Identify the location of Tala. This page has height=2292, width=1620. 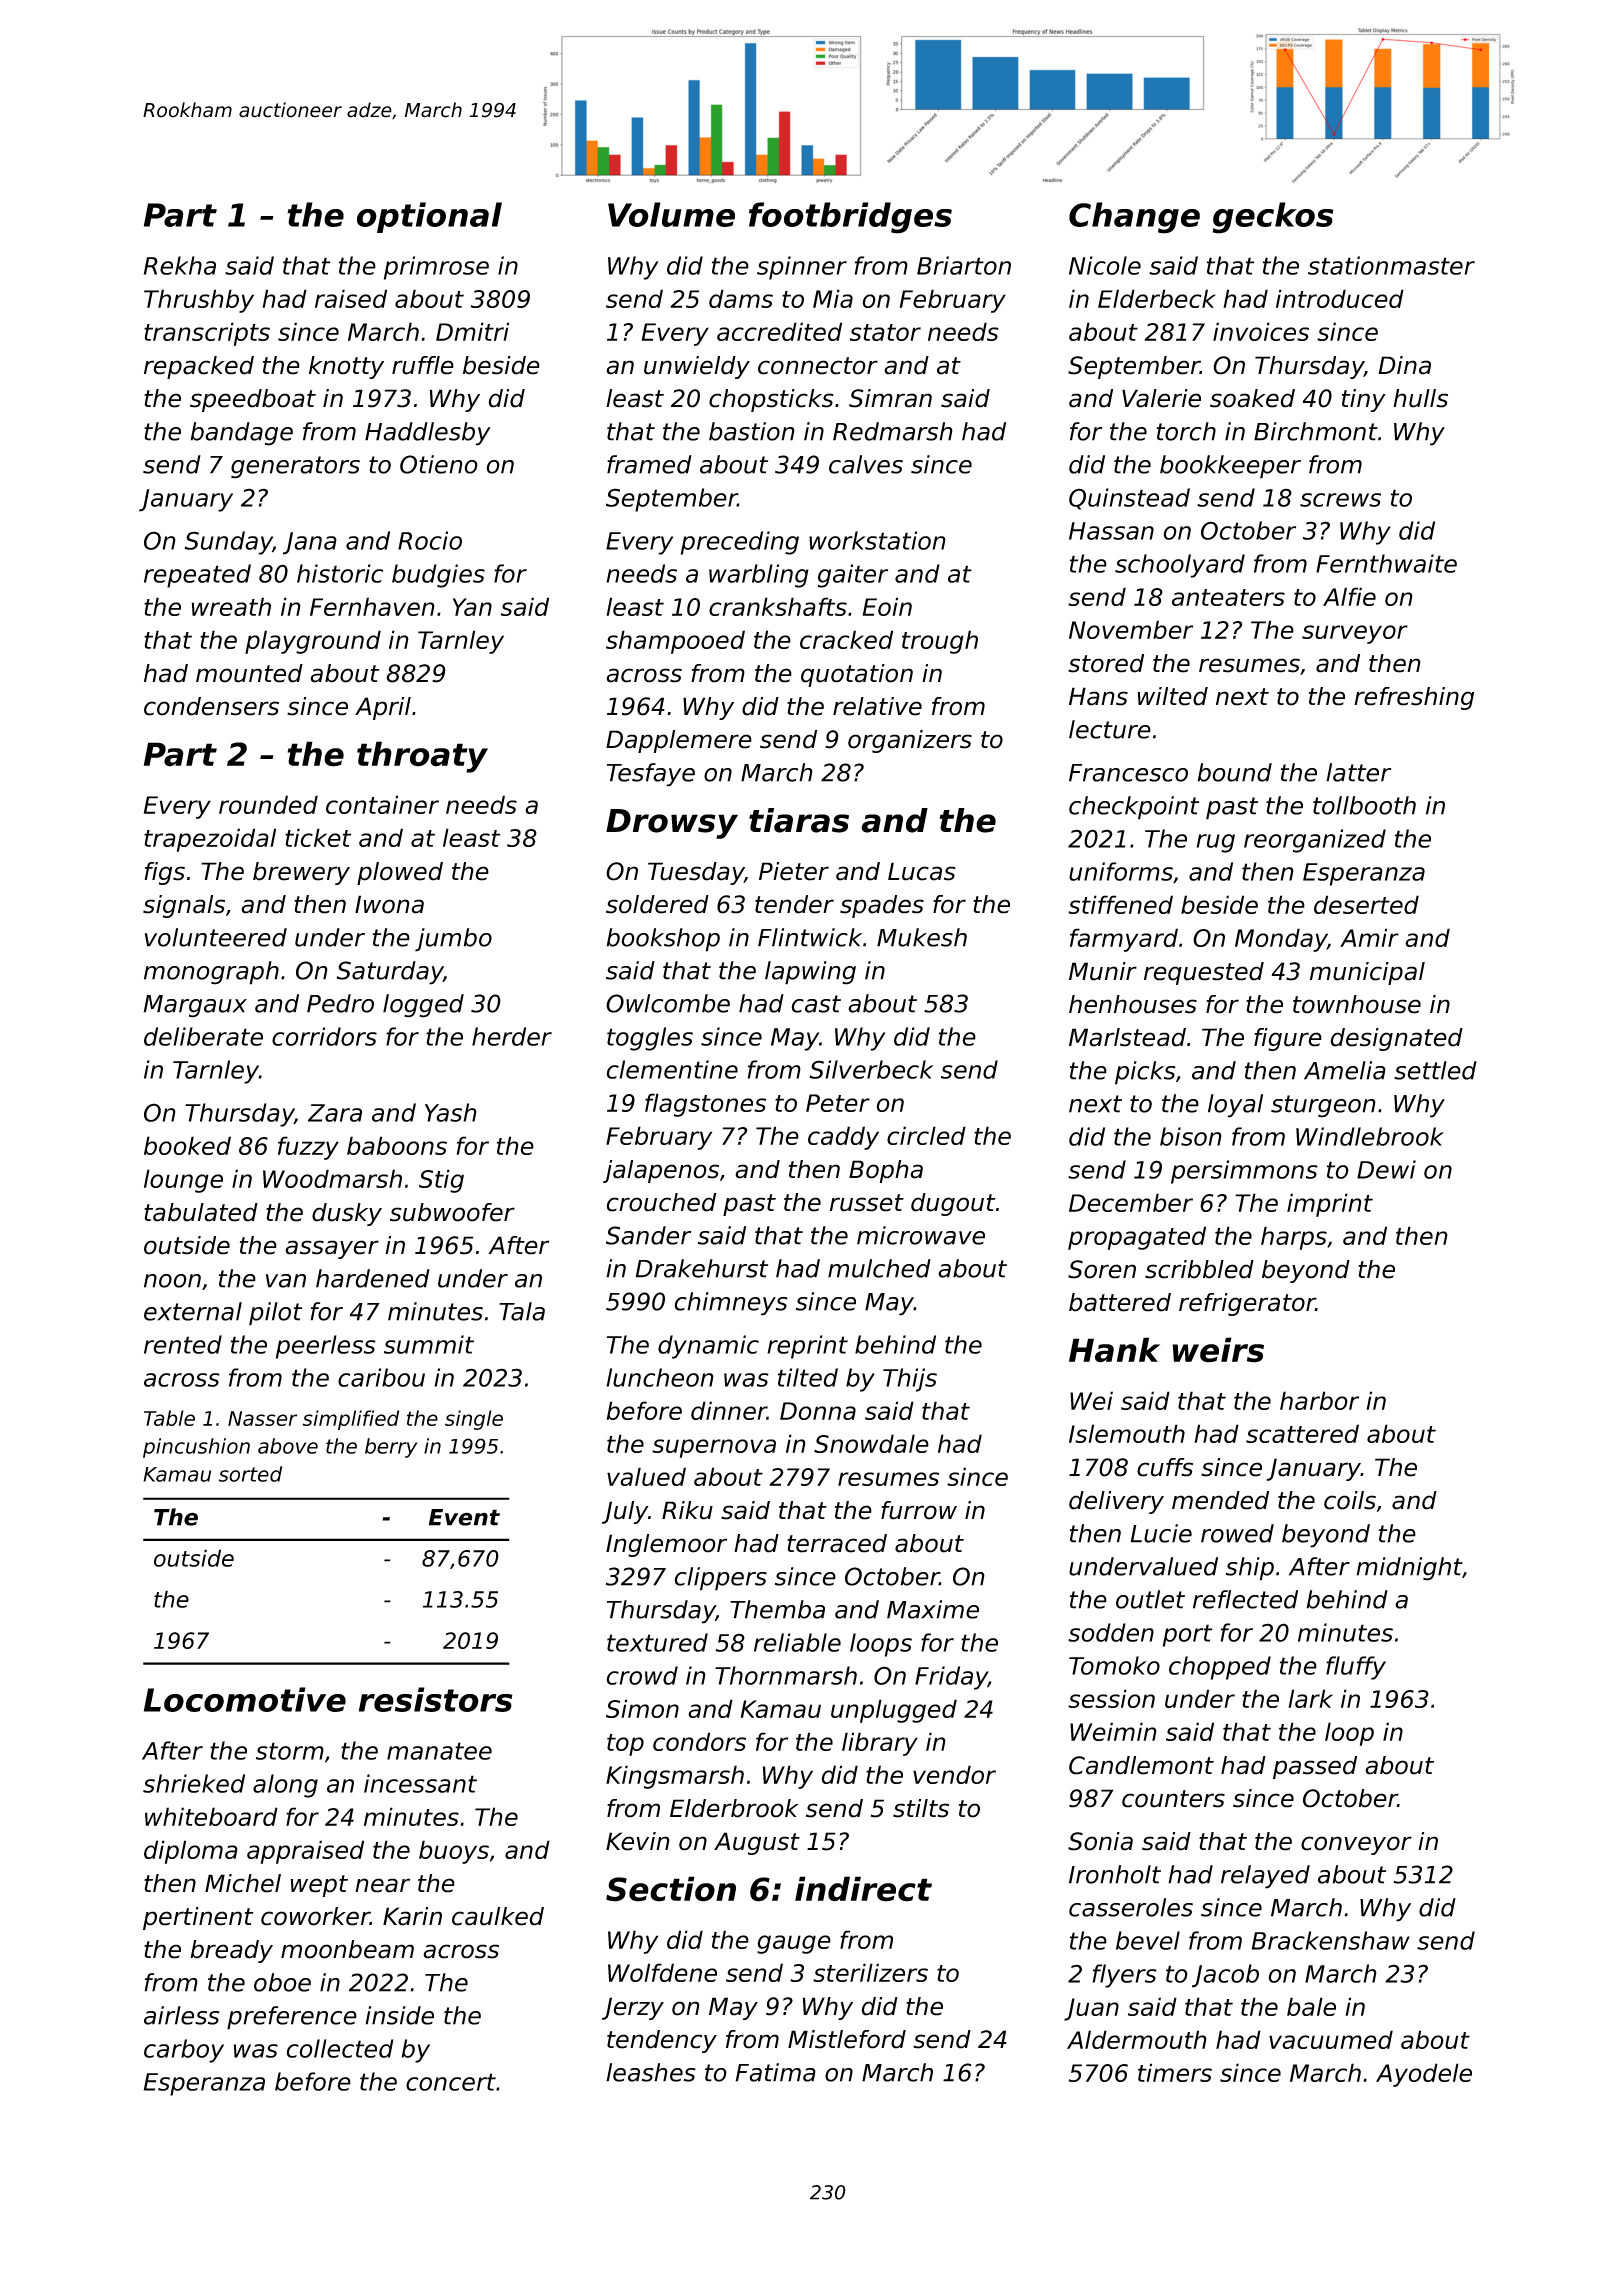
(522, 1311).
